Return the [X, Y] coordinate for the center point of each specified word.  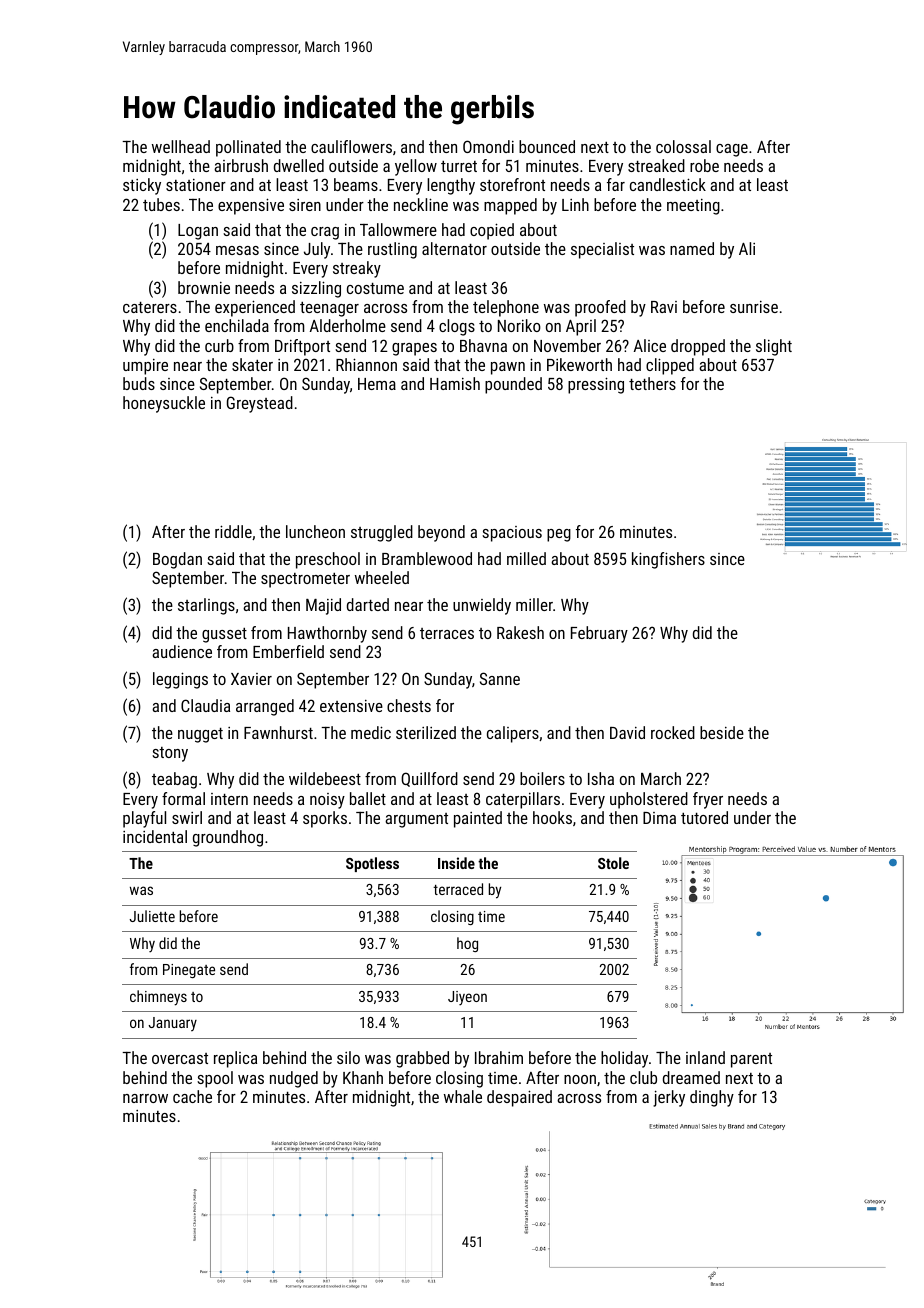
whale [463, 1096]
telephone [506, 308]
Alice [650, 345]
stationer [196, 185]
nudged [294, 1079]
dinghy [712, 1098]
